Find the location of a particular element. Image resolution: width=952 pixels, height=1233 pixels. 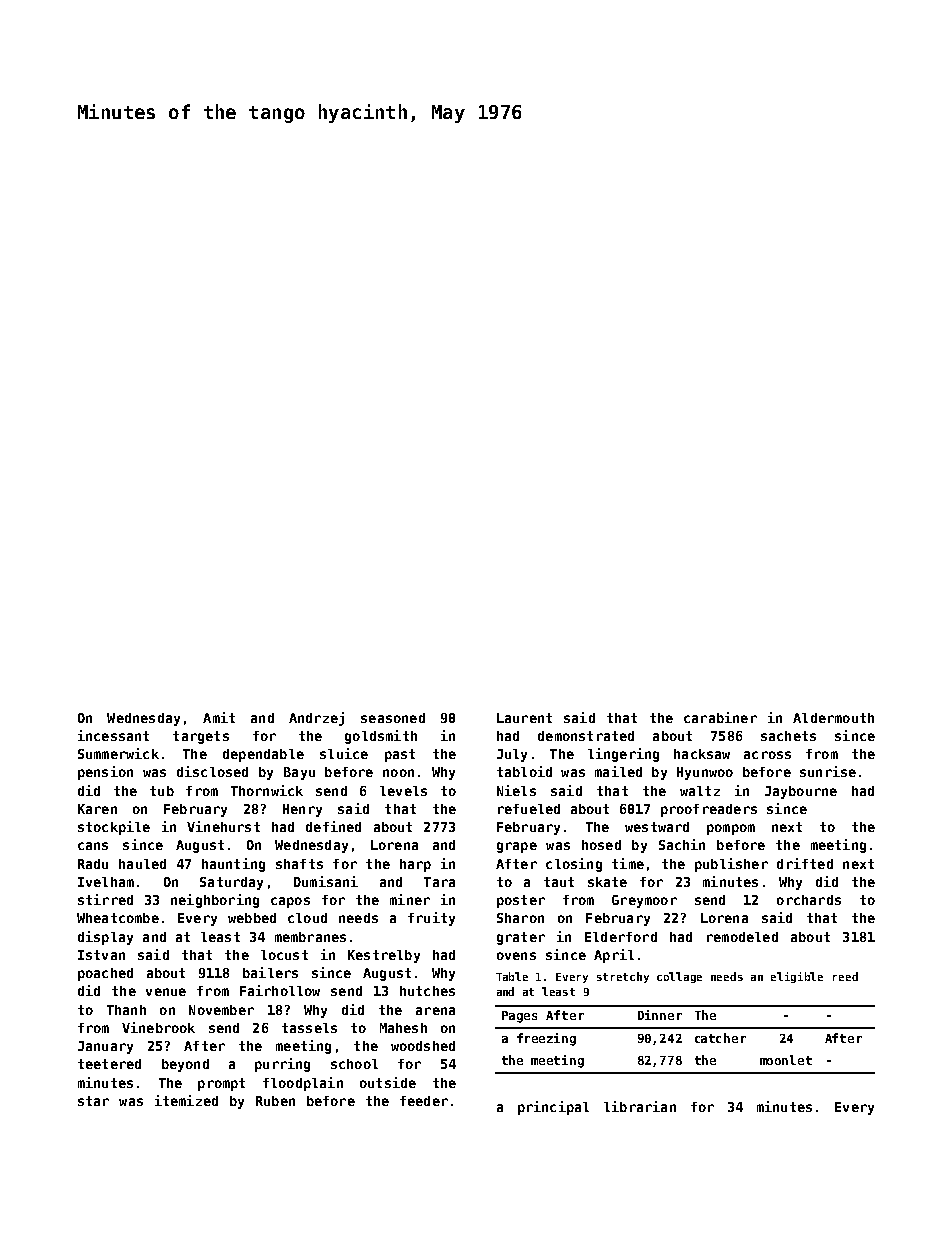

freezing is located at coordinates (546, 1039).
